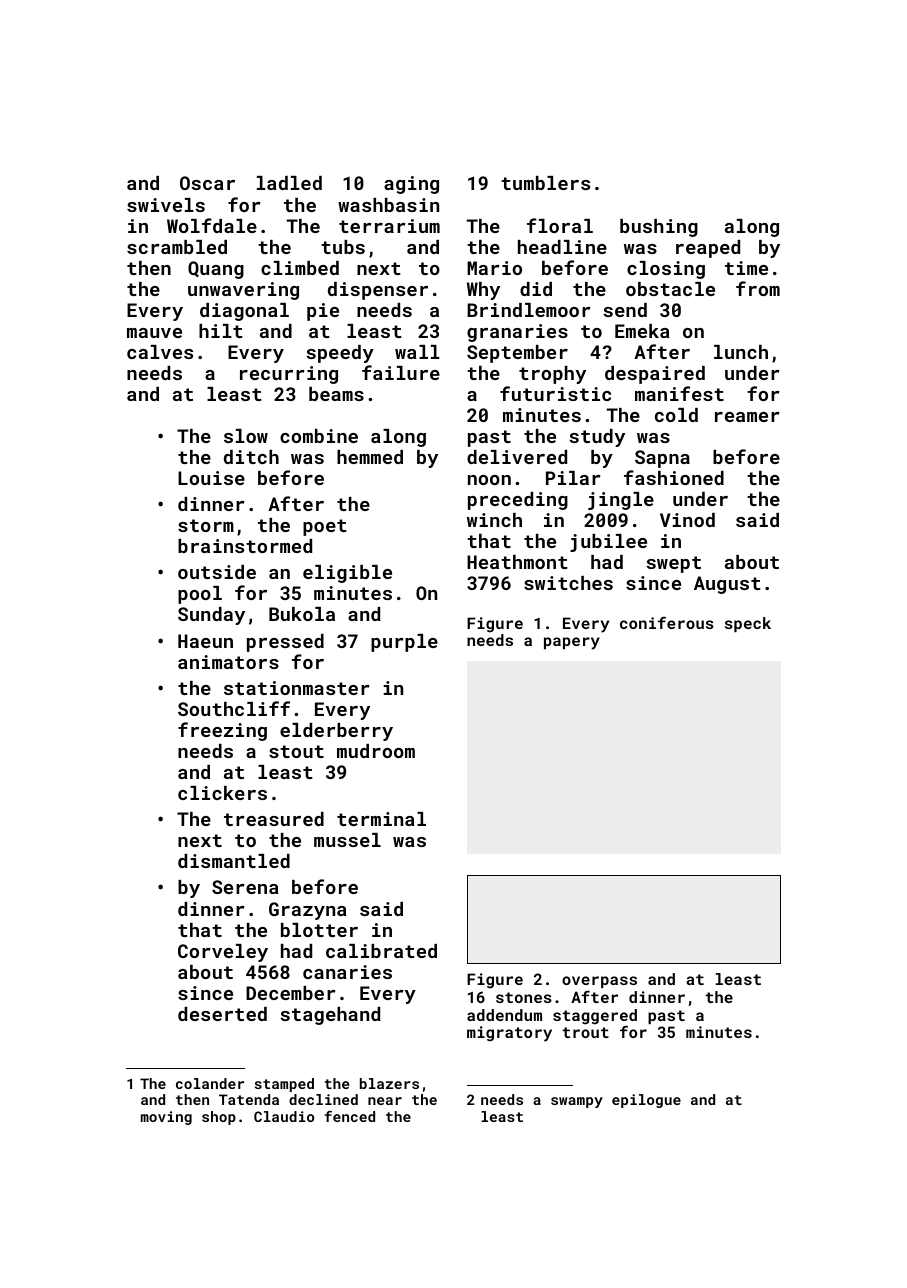  Describe the element at coordinates (747, 417) in the screenshot. I see `reamer` at that location.
